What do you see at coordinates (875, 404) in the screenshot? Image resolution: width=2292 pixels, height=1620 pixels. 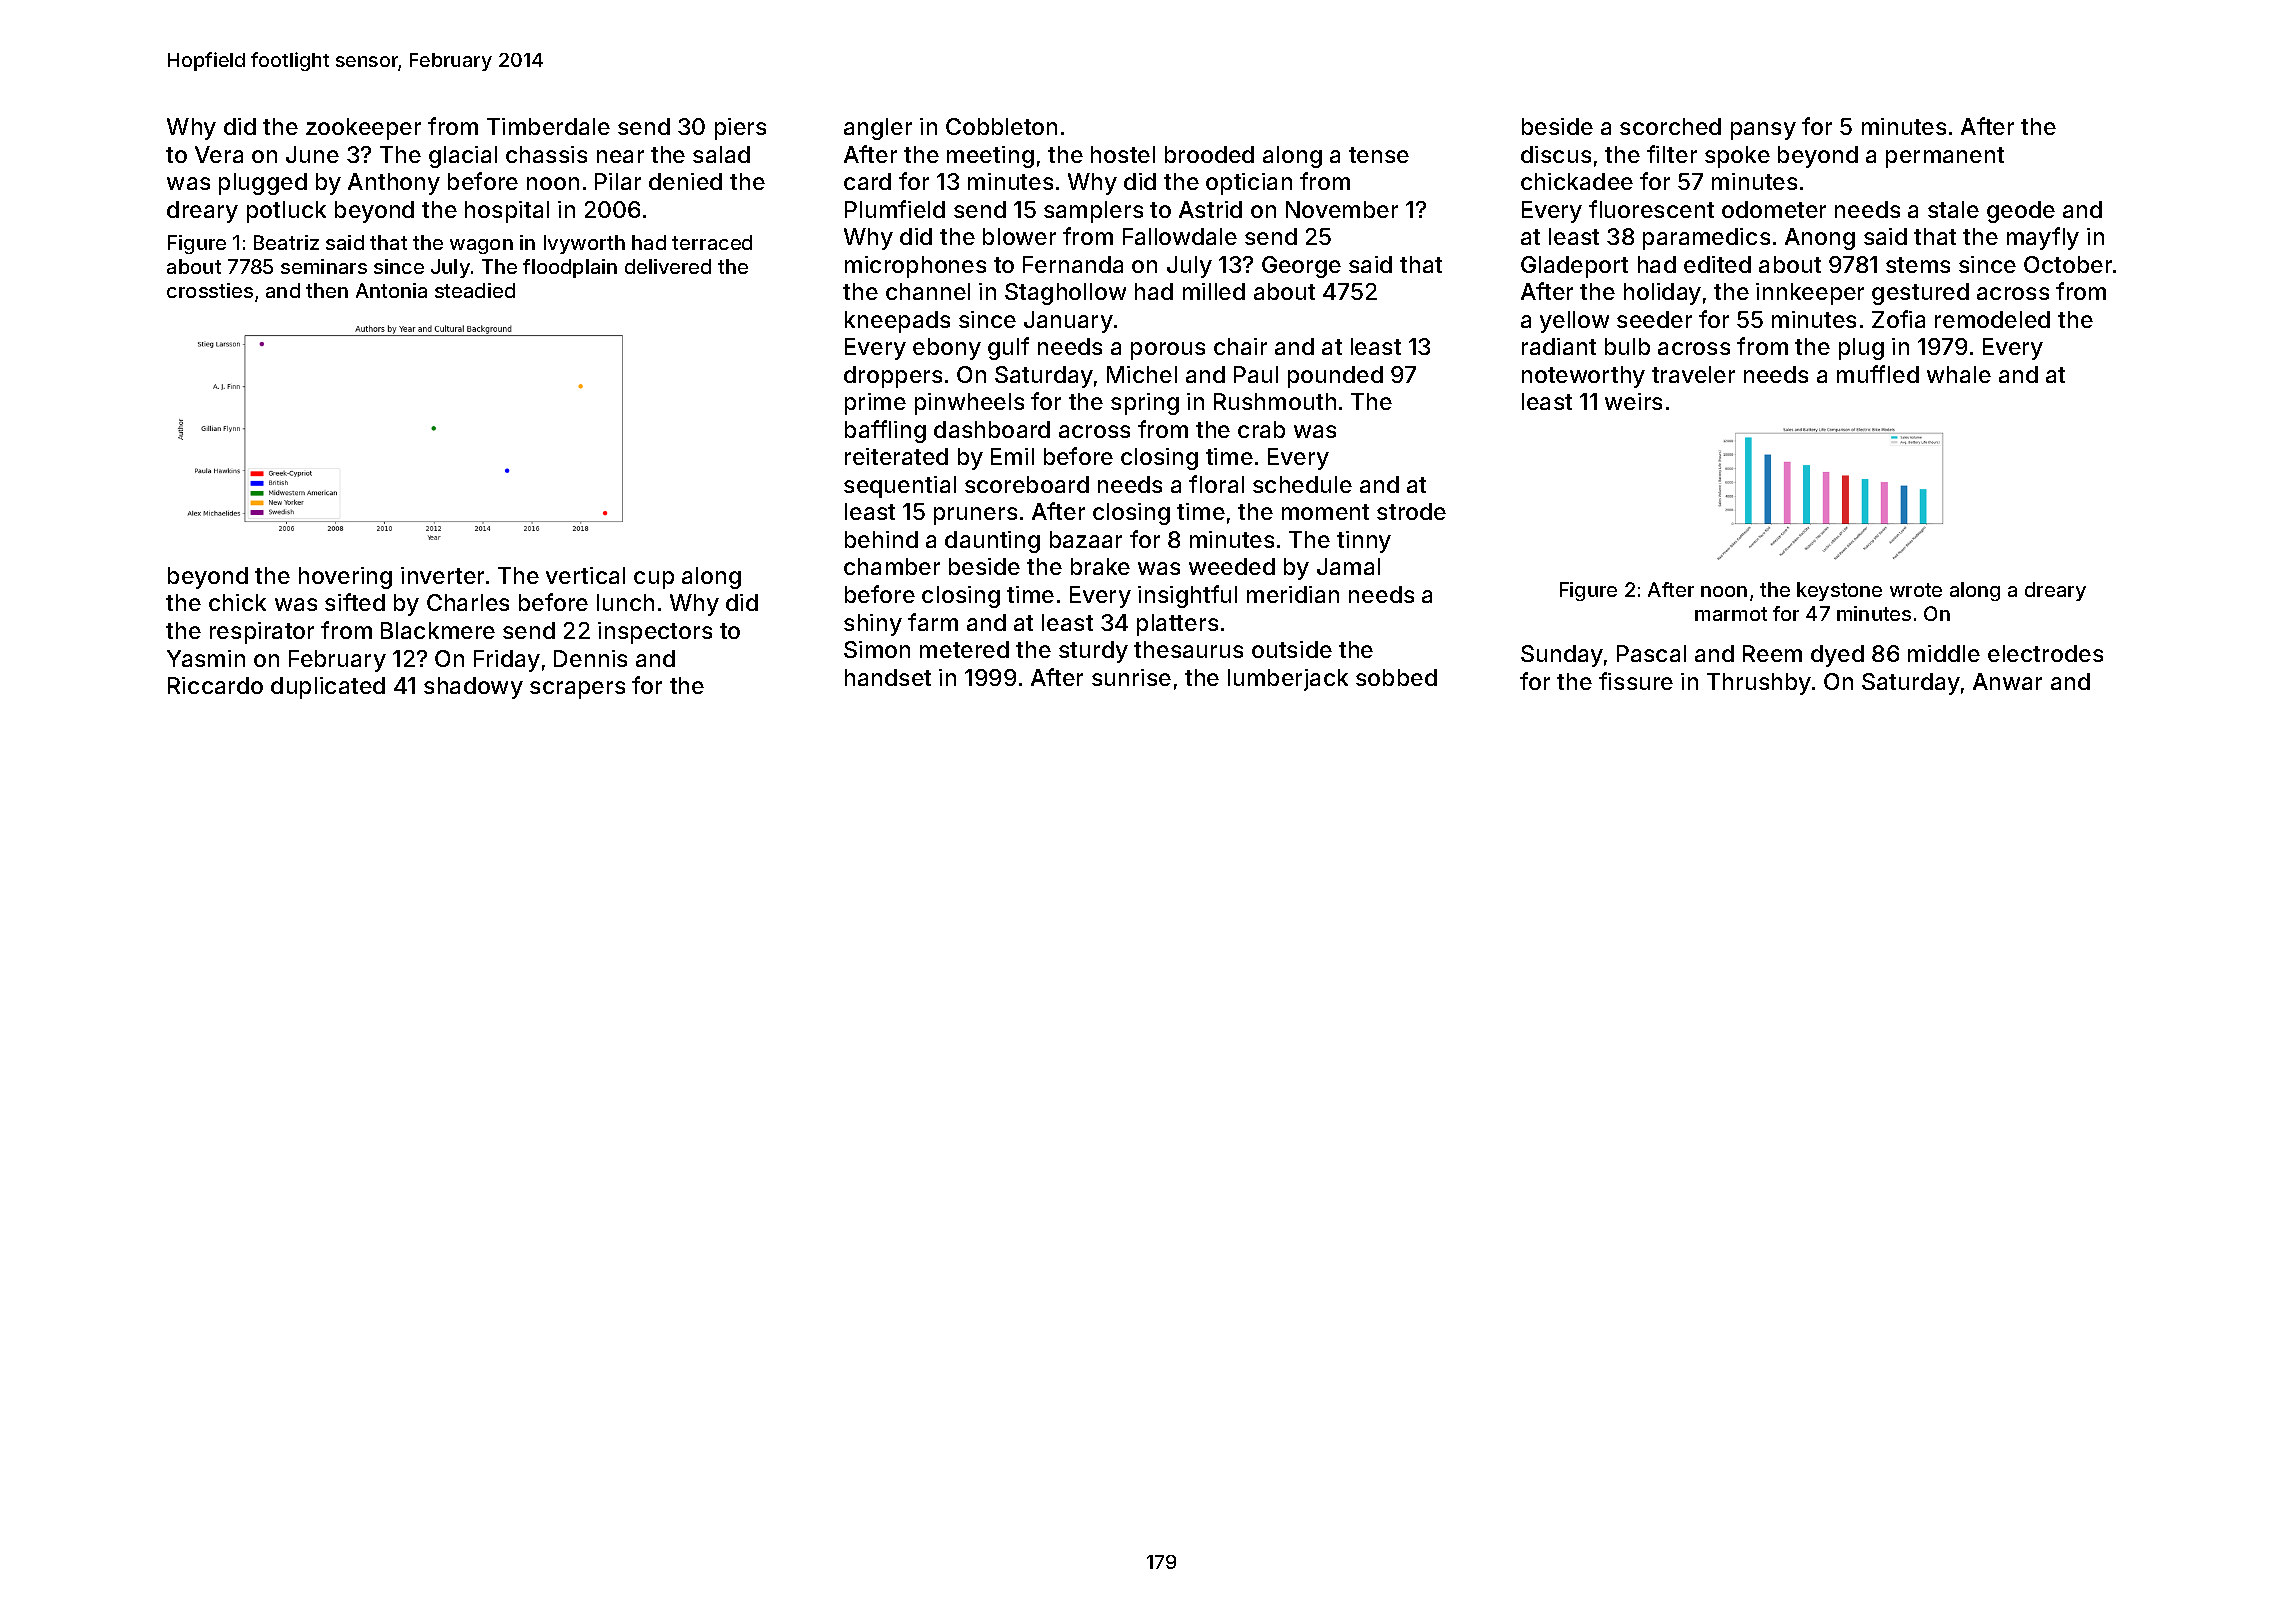 I see `prime` at bounding box center [875, 404].
